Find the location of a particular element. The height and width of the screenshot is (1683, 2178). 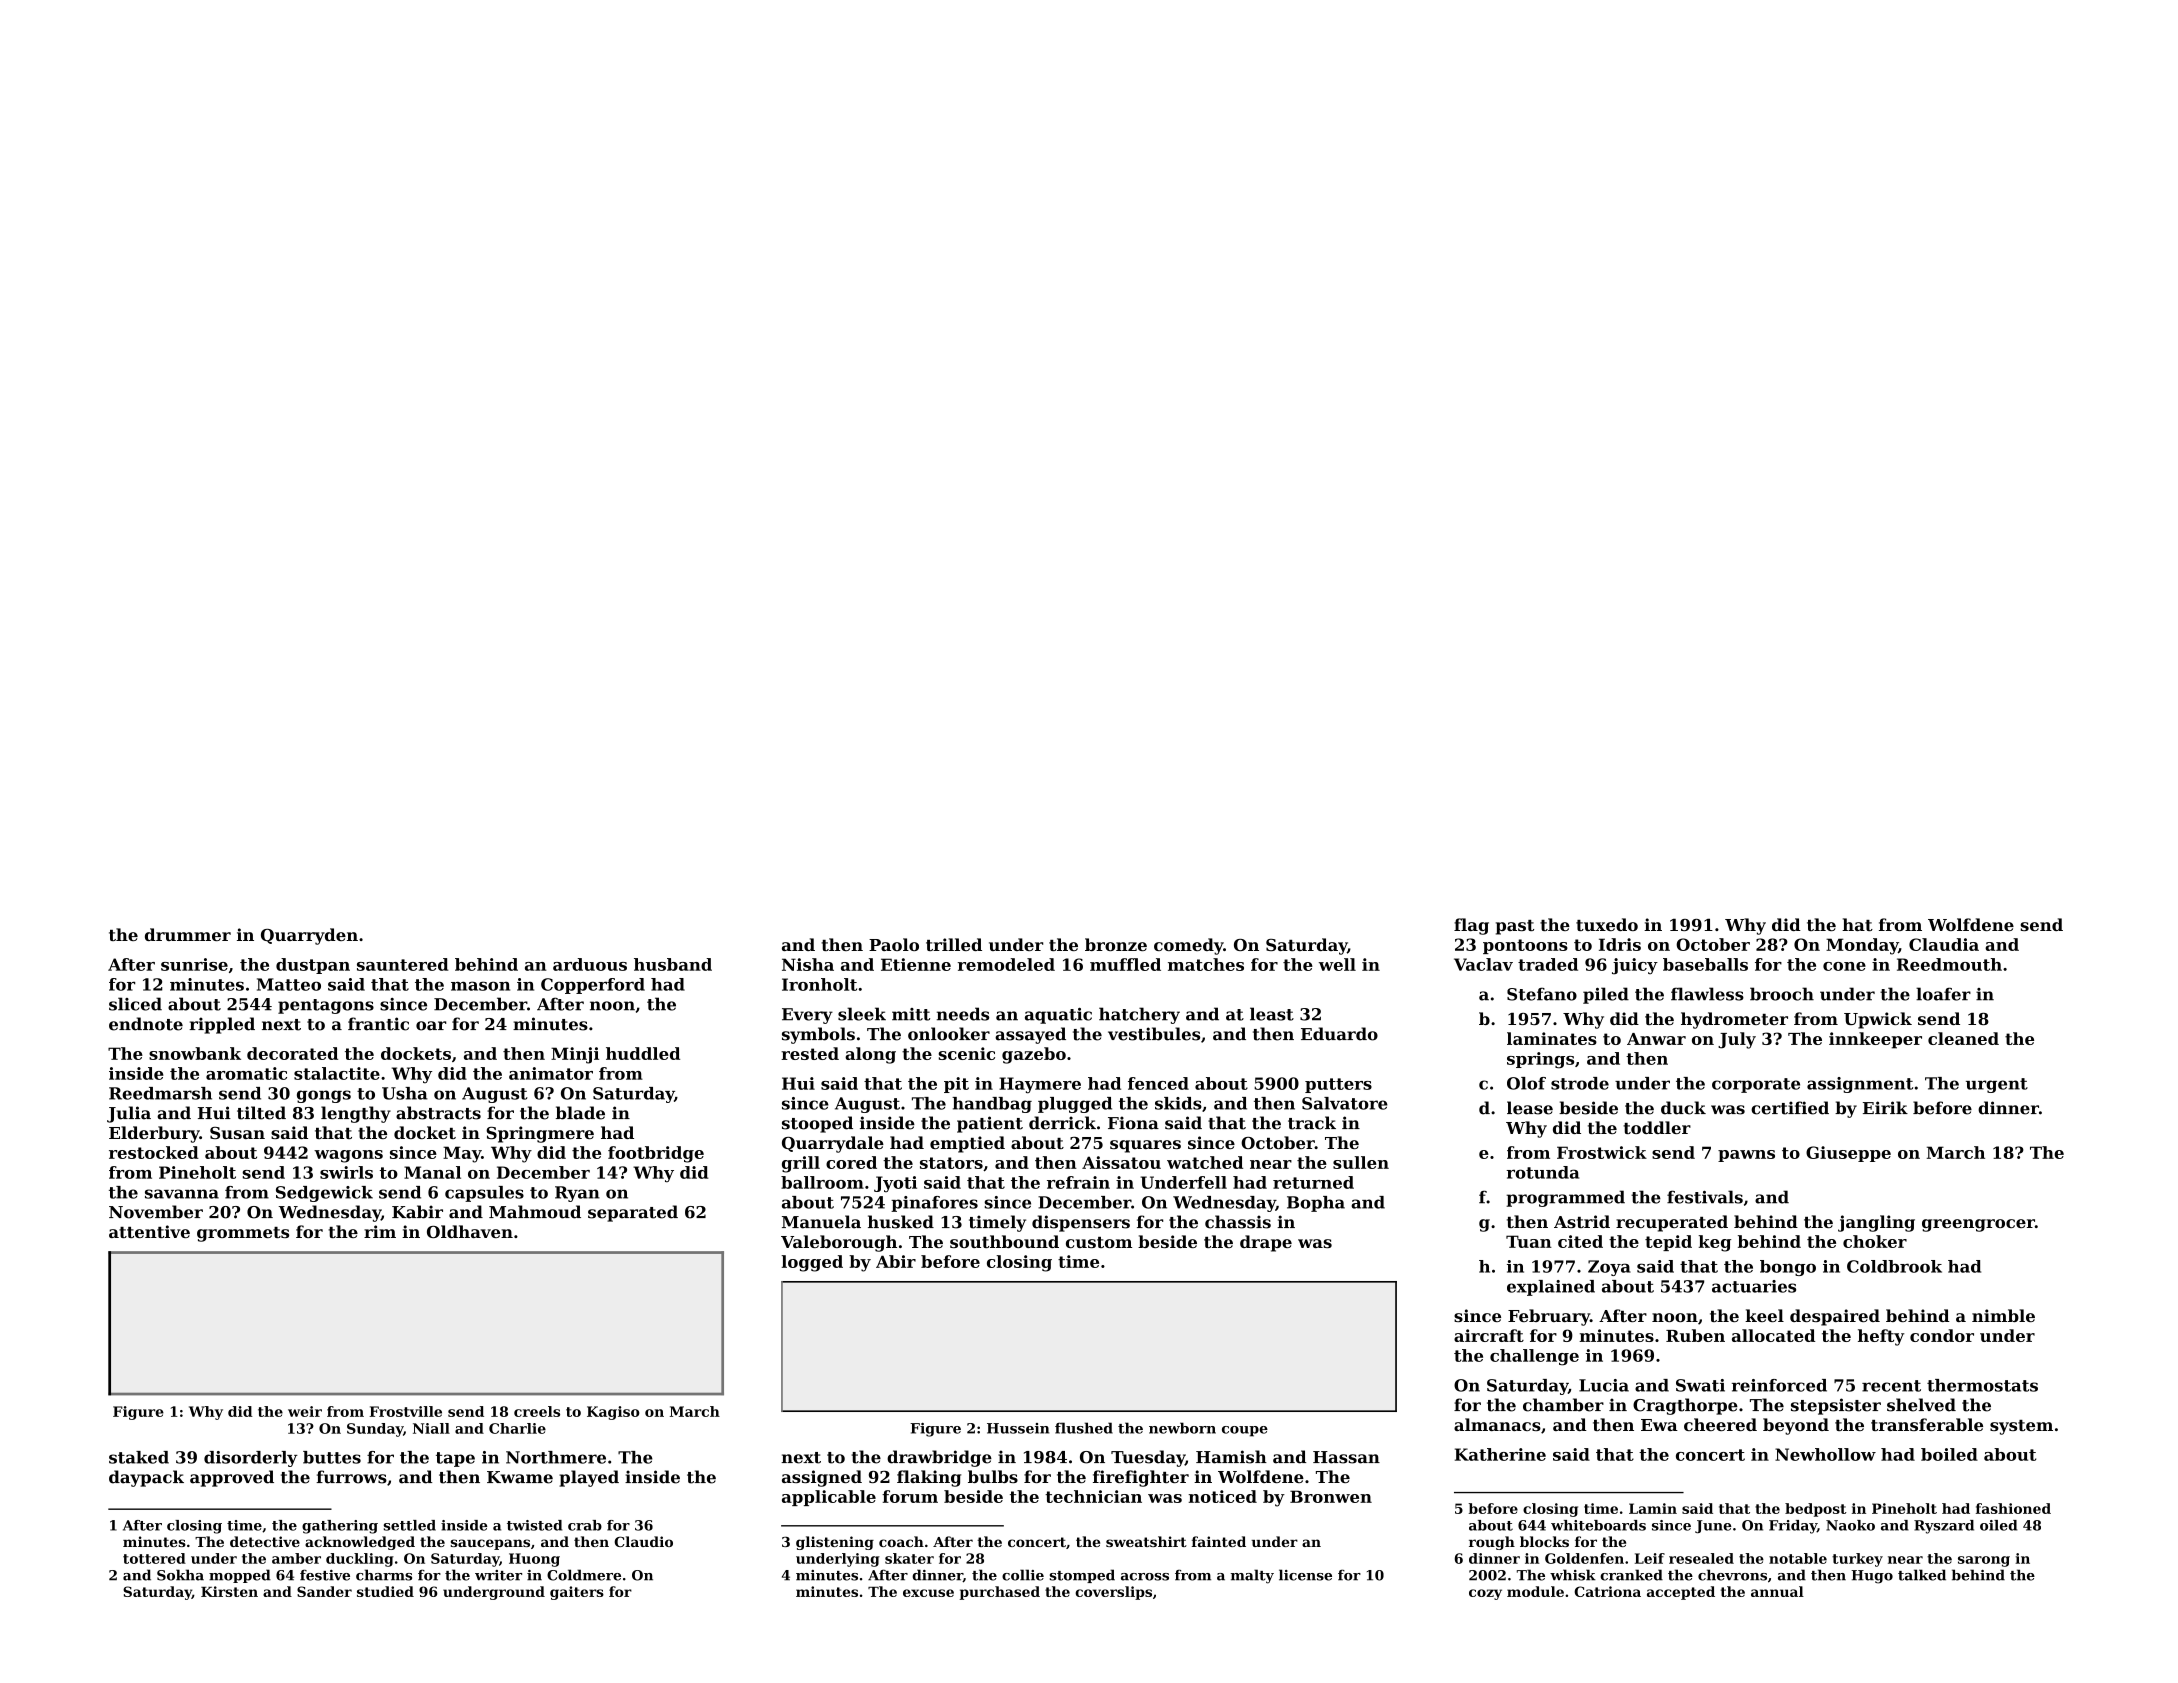

muffled is located at coordinates (1125, 964).
